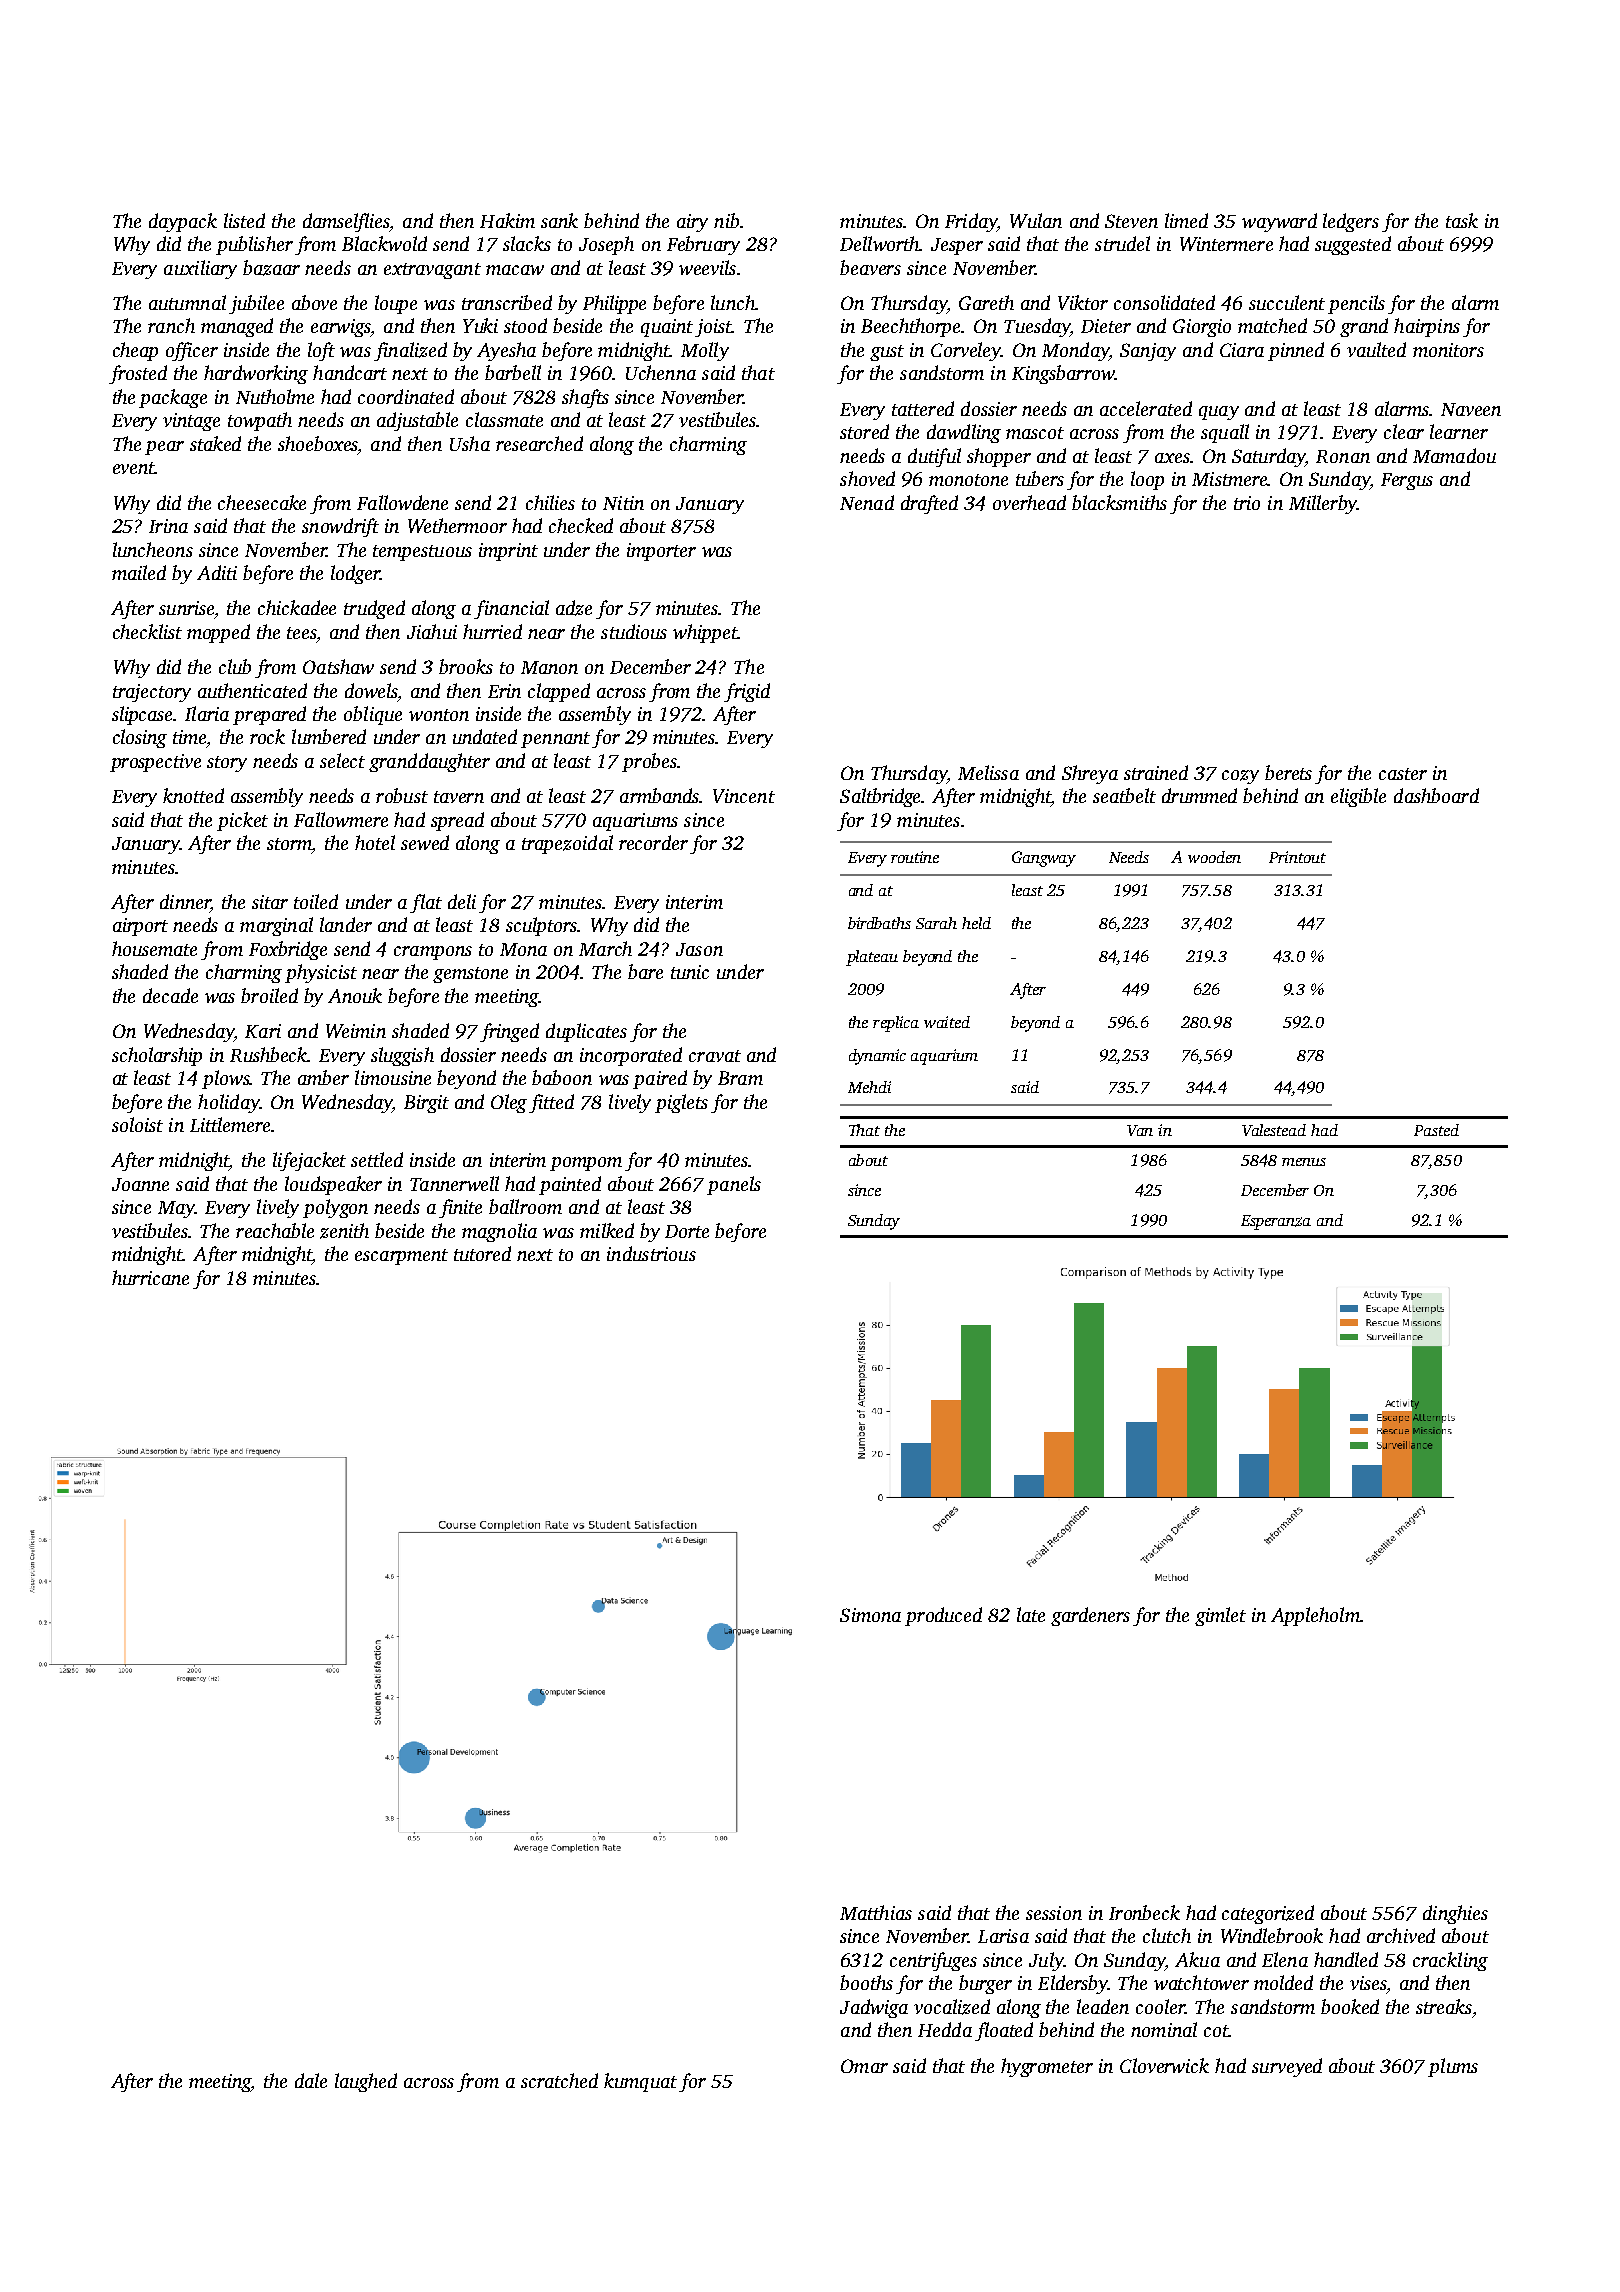  What do you see at coordinates (645, 971) in the image?
I see `bare` at bounding box center [645, 971].
